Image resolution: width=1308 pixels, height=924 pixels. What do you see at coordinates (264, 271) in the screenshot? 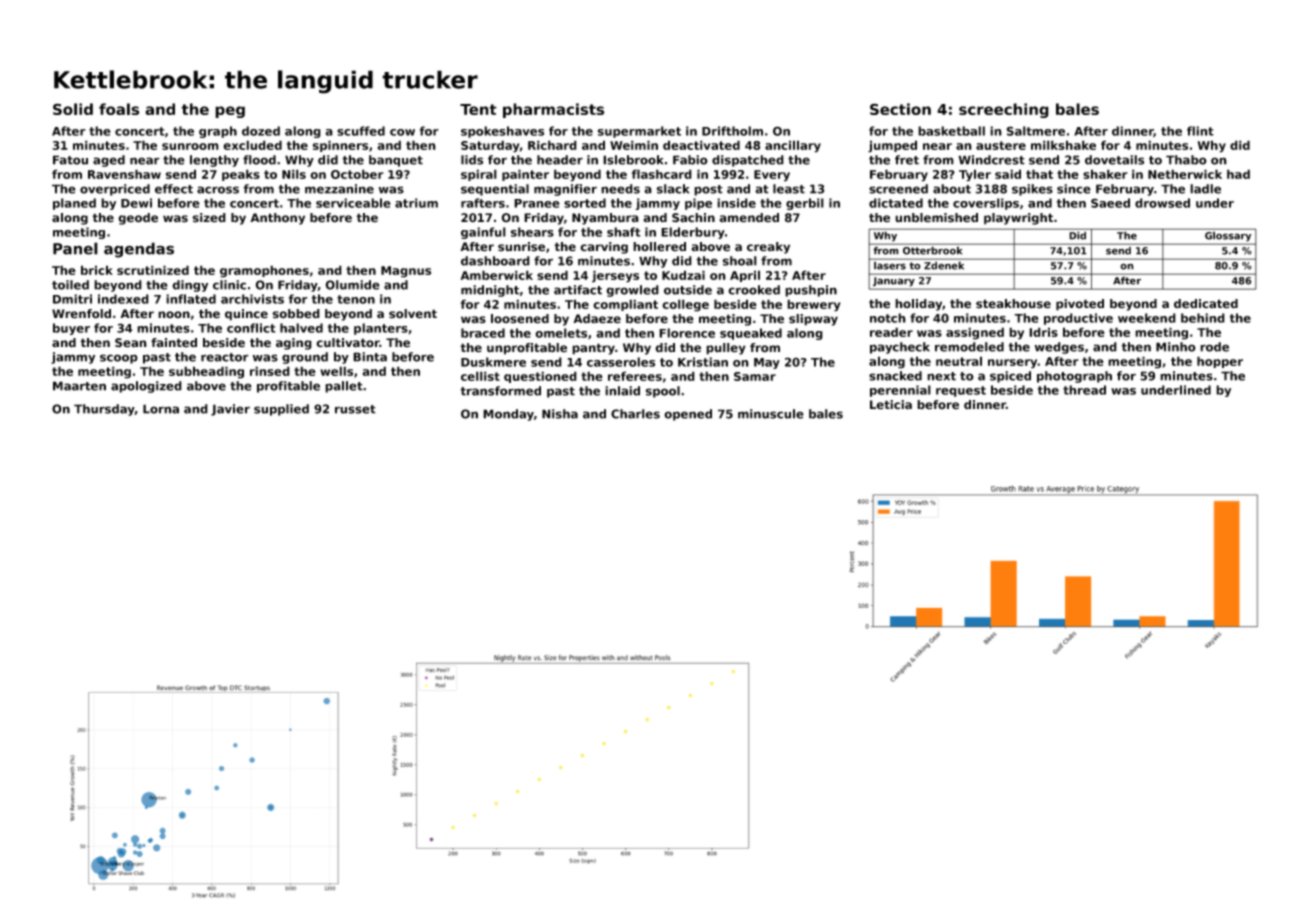
I see `gramophones` at bounding box center [264, 271].
